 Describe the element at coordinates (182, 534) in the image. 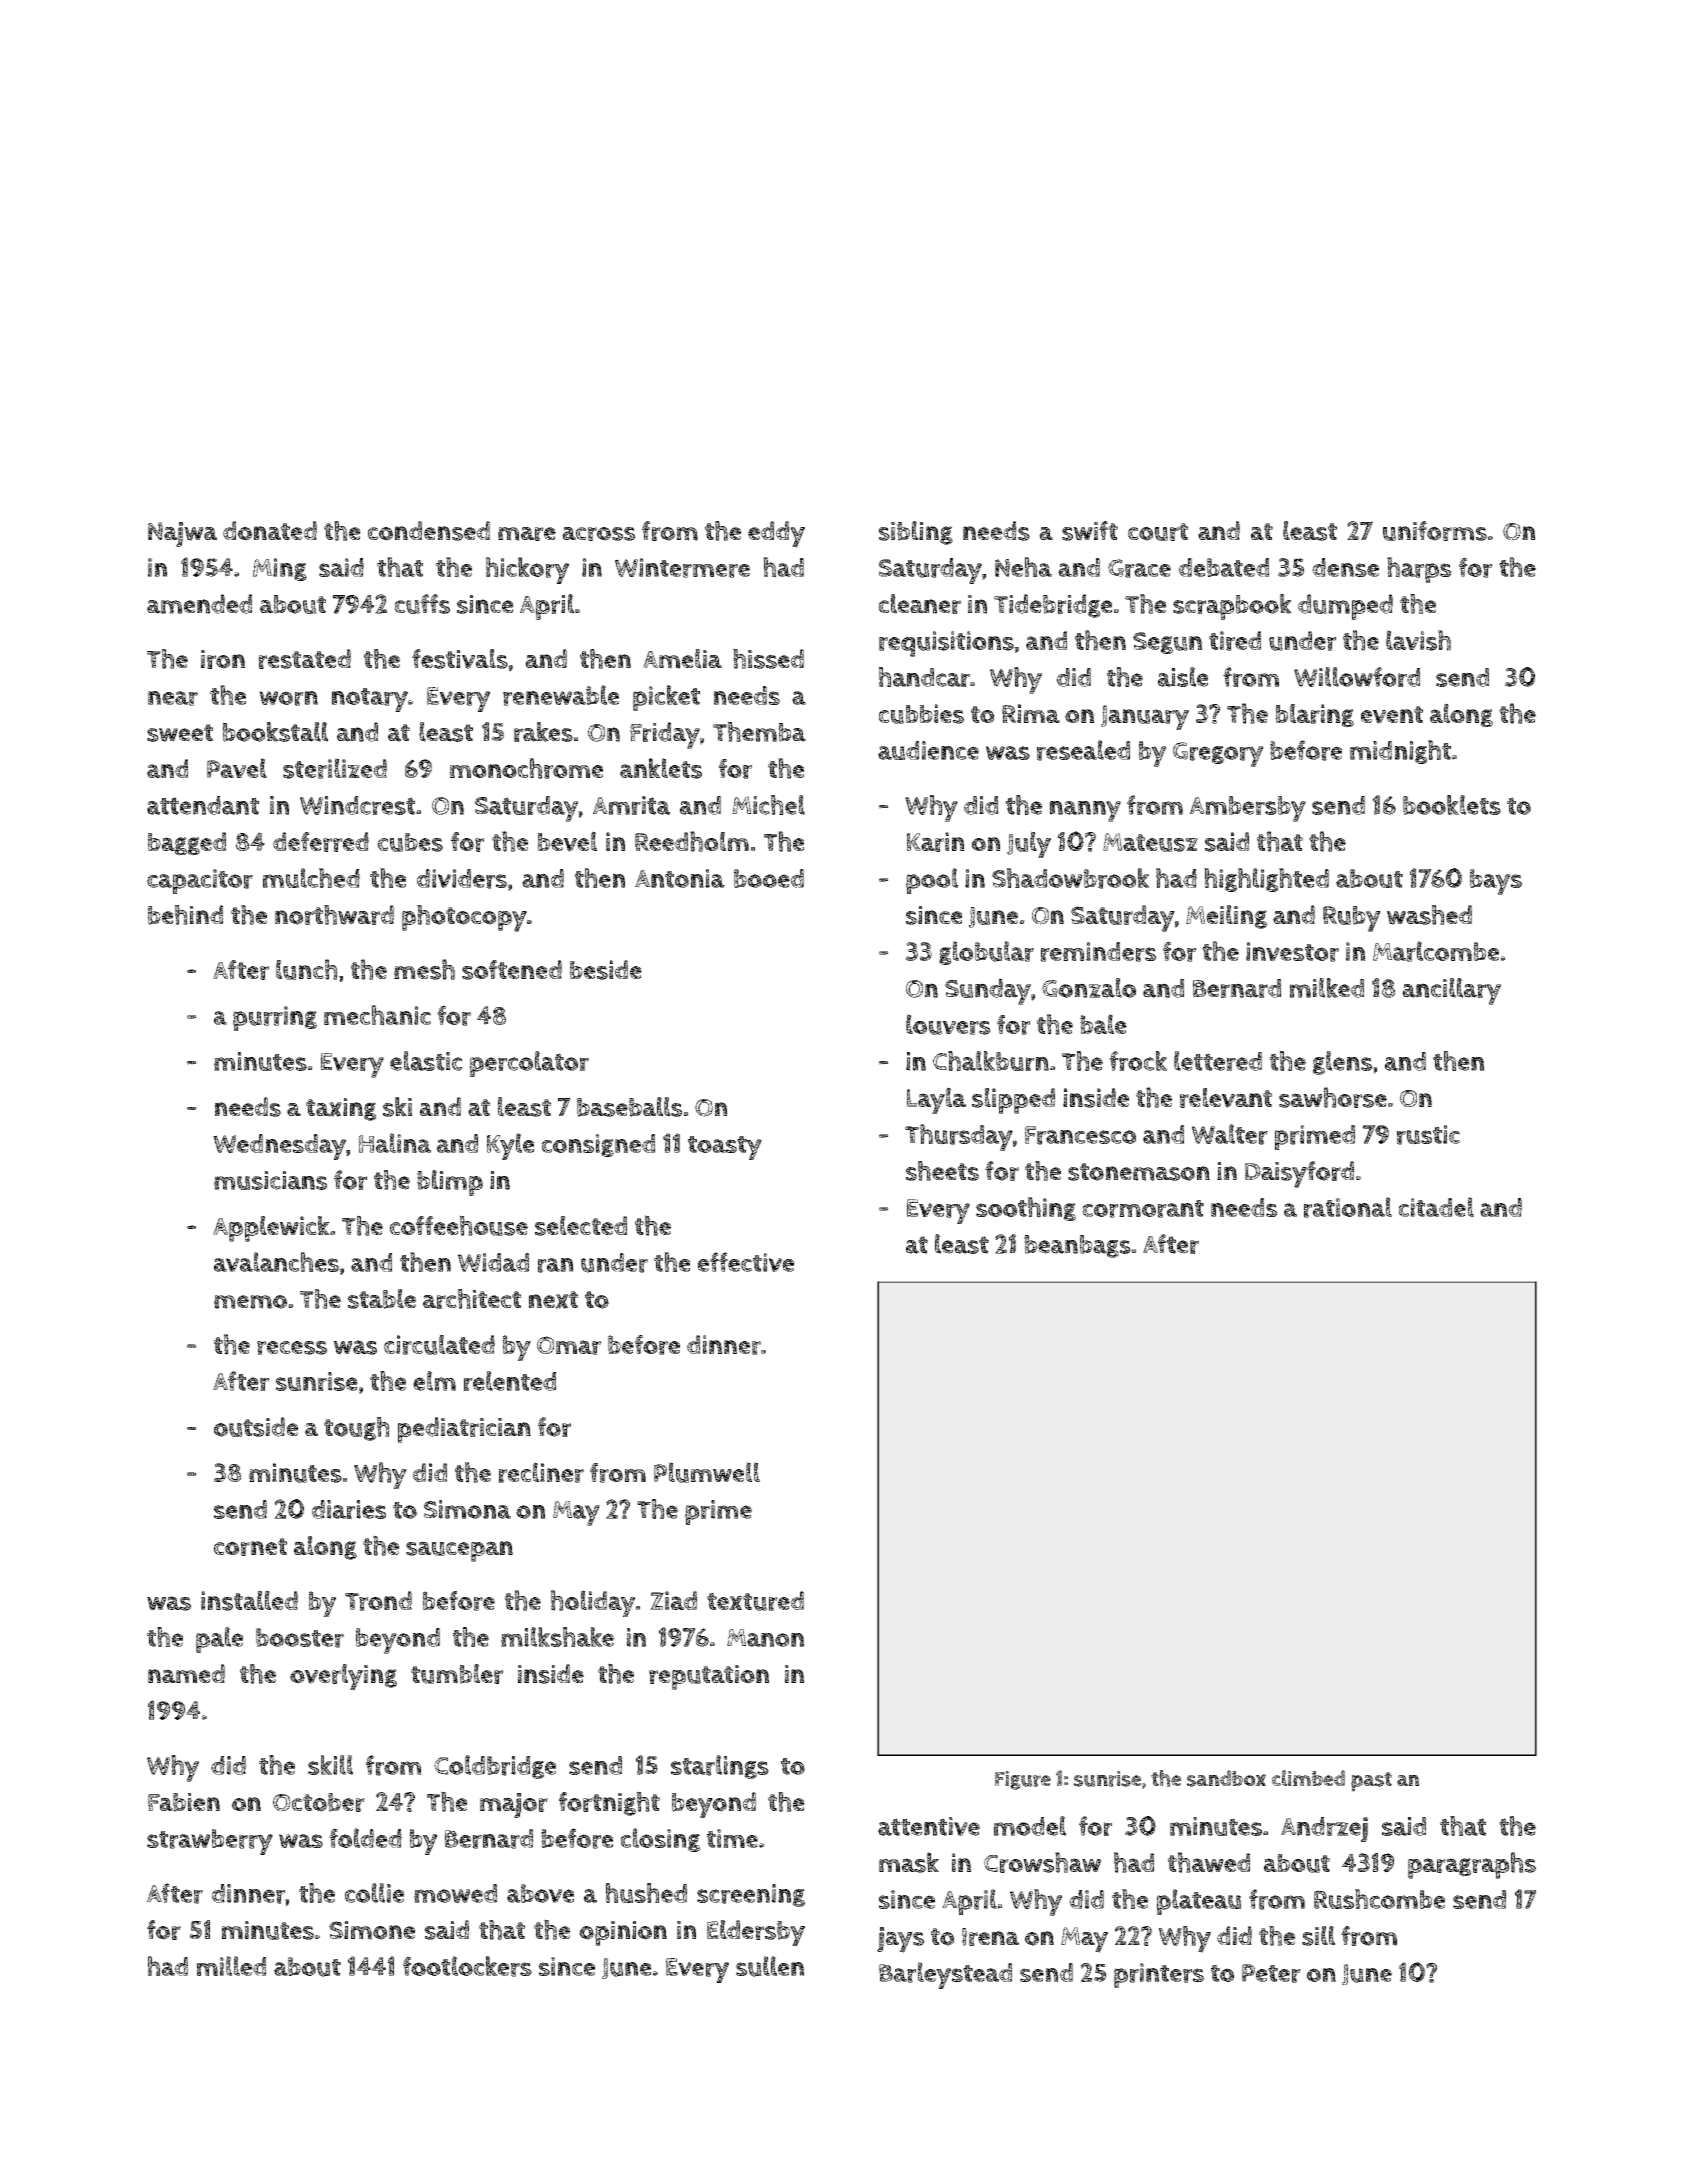

I see `Najwa` at that location.
